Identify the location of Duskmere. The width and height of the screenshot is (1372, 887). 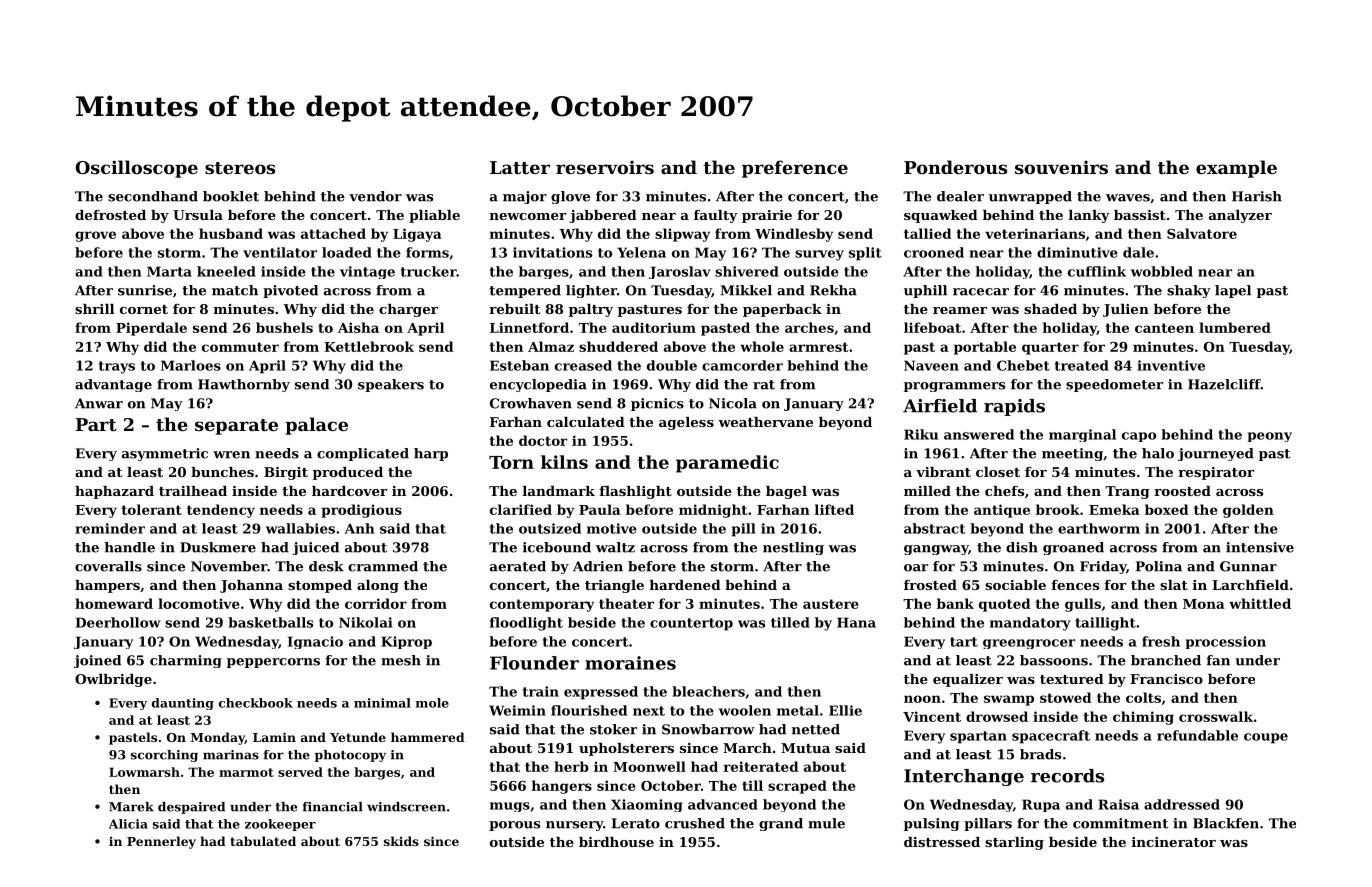
(218, 547).
